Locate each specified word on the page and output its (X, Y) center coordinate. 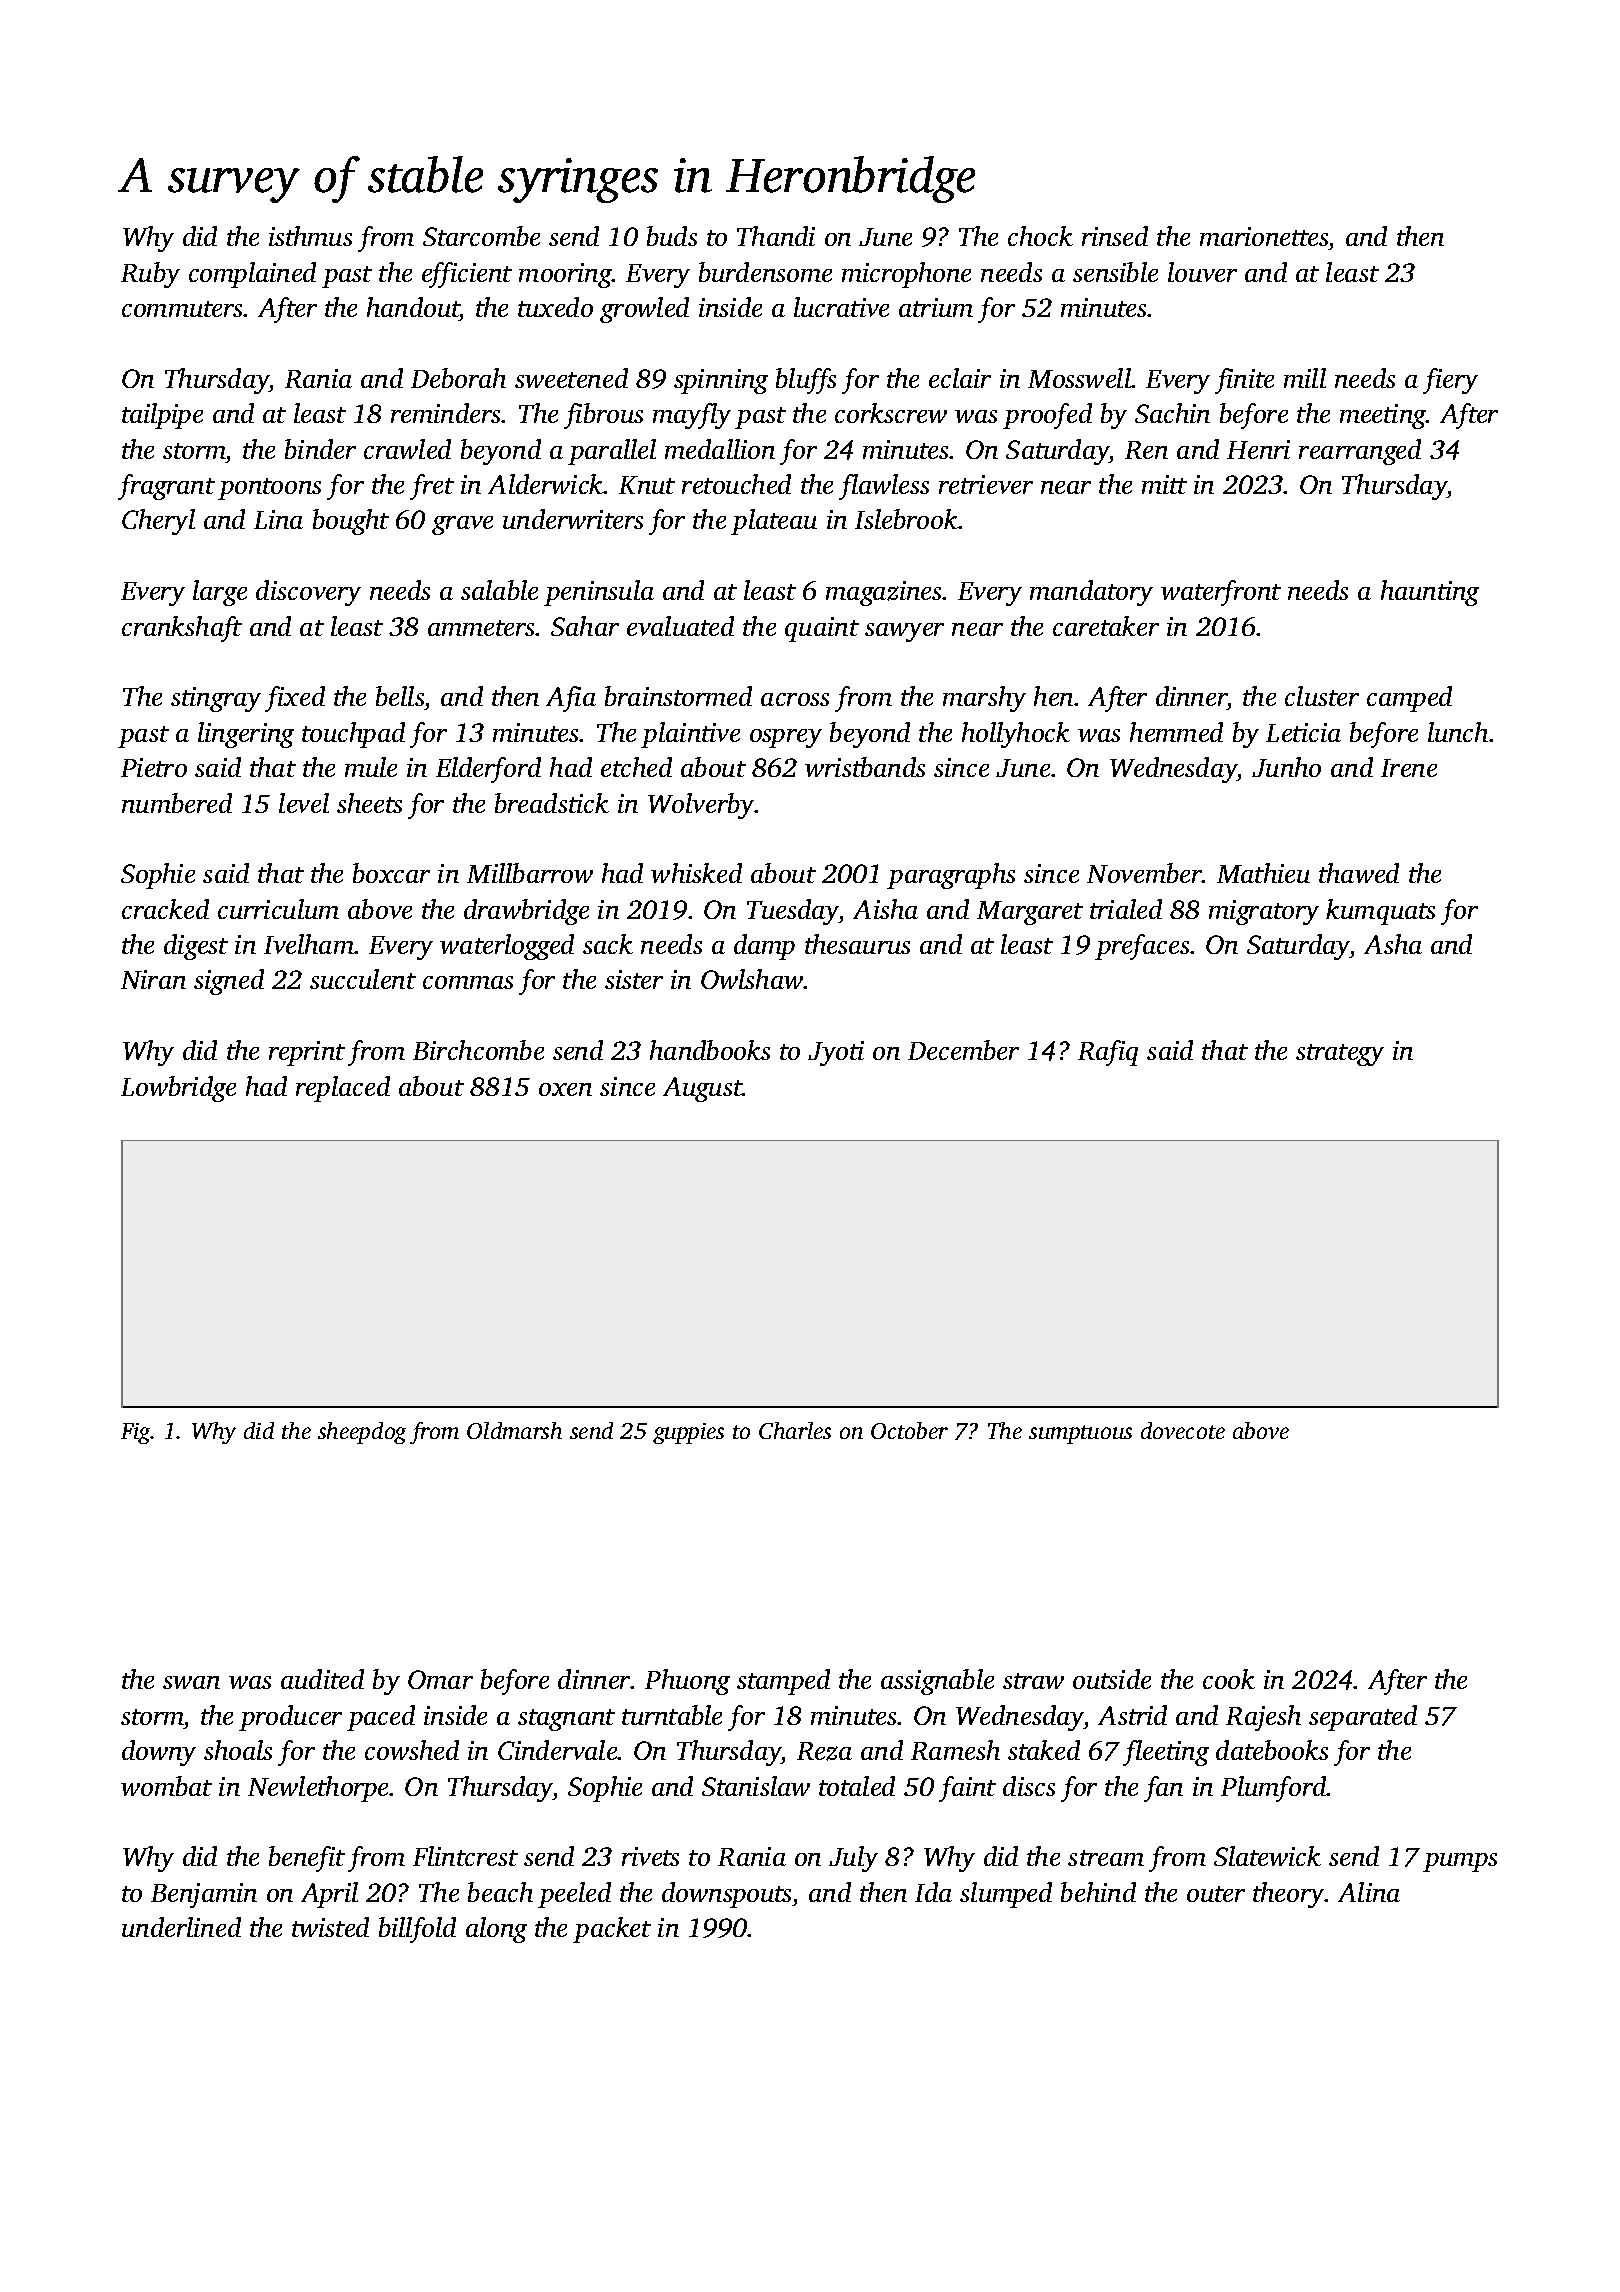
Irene (1409, 768)
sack (608, 944)
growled (644, 310)
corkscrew (891, 413)
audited (322, 1679)
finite (1244, 381)
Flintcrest (465, 1856)
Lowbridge (178, 1089)
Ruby (150, 275)
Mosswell (1080, 378)
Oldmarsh (514, 1430)
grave (462, 525)
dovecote (1183, 1430)
